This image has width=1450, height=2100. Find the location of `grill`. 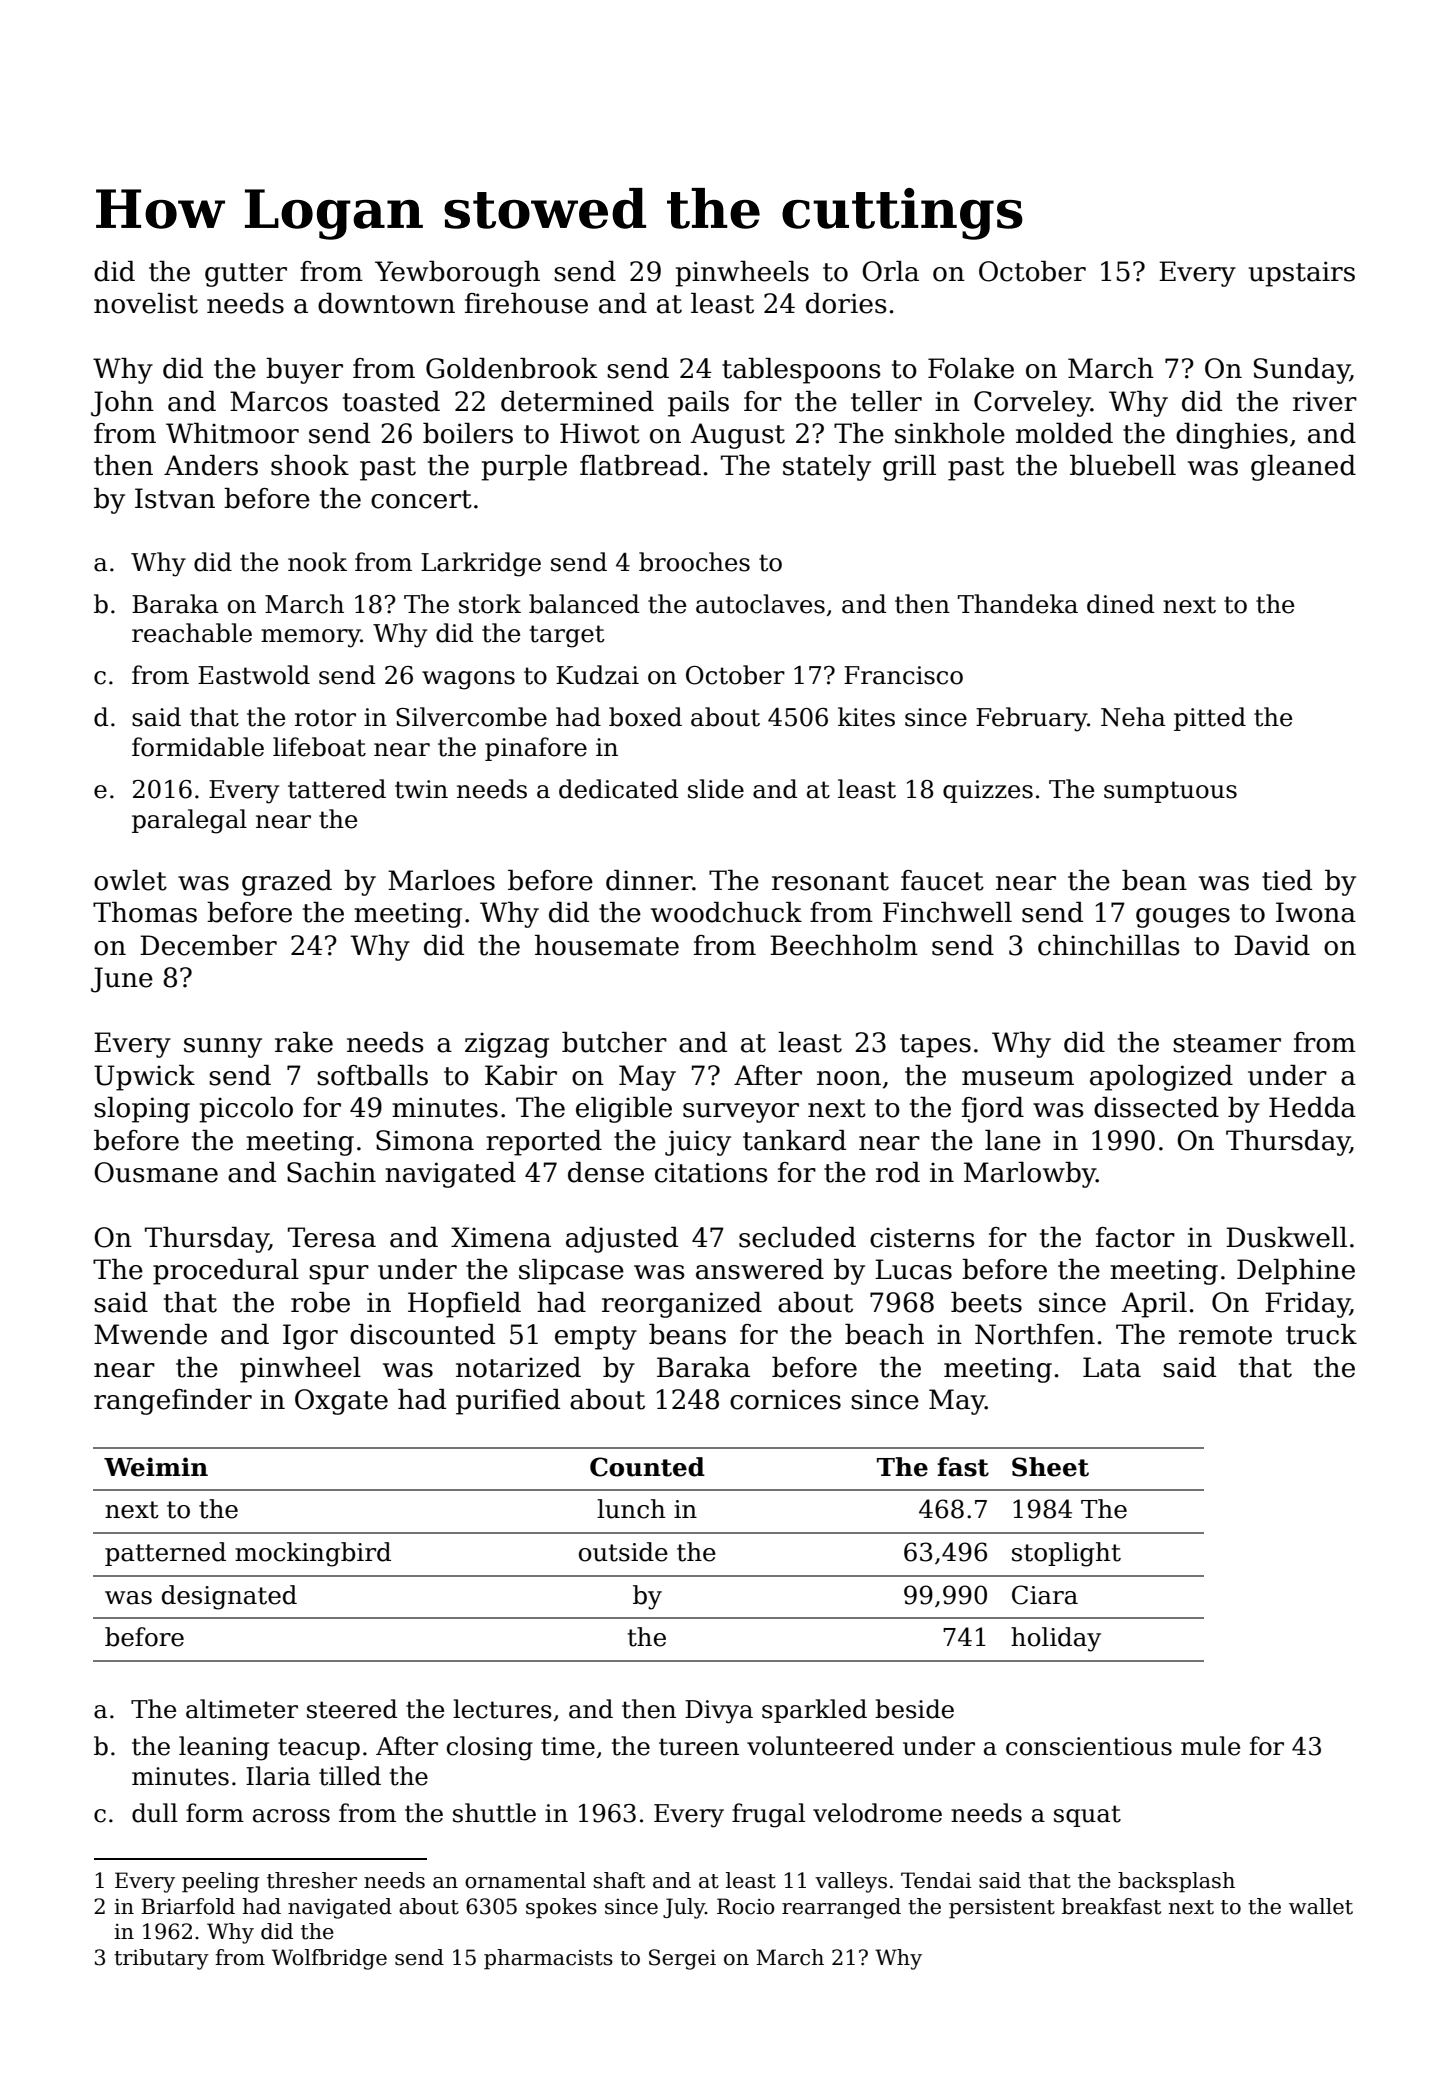

grill is located at coordinates (909, 468).
